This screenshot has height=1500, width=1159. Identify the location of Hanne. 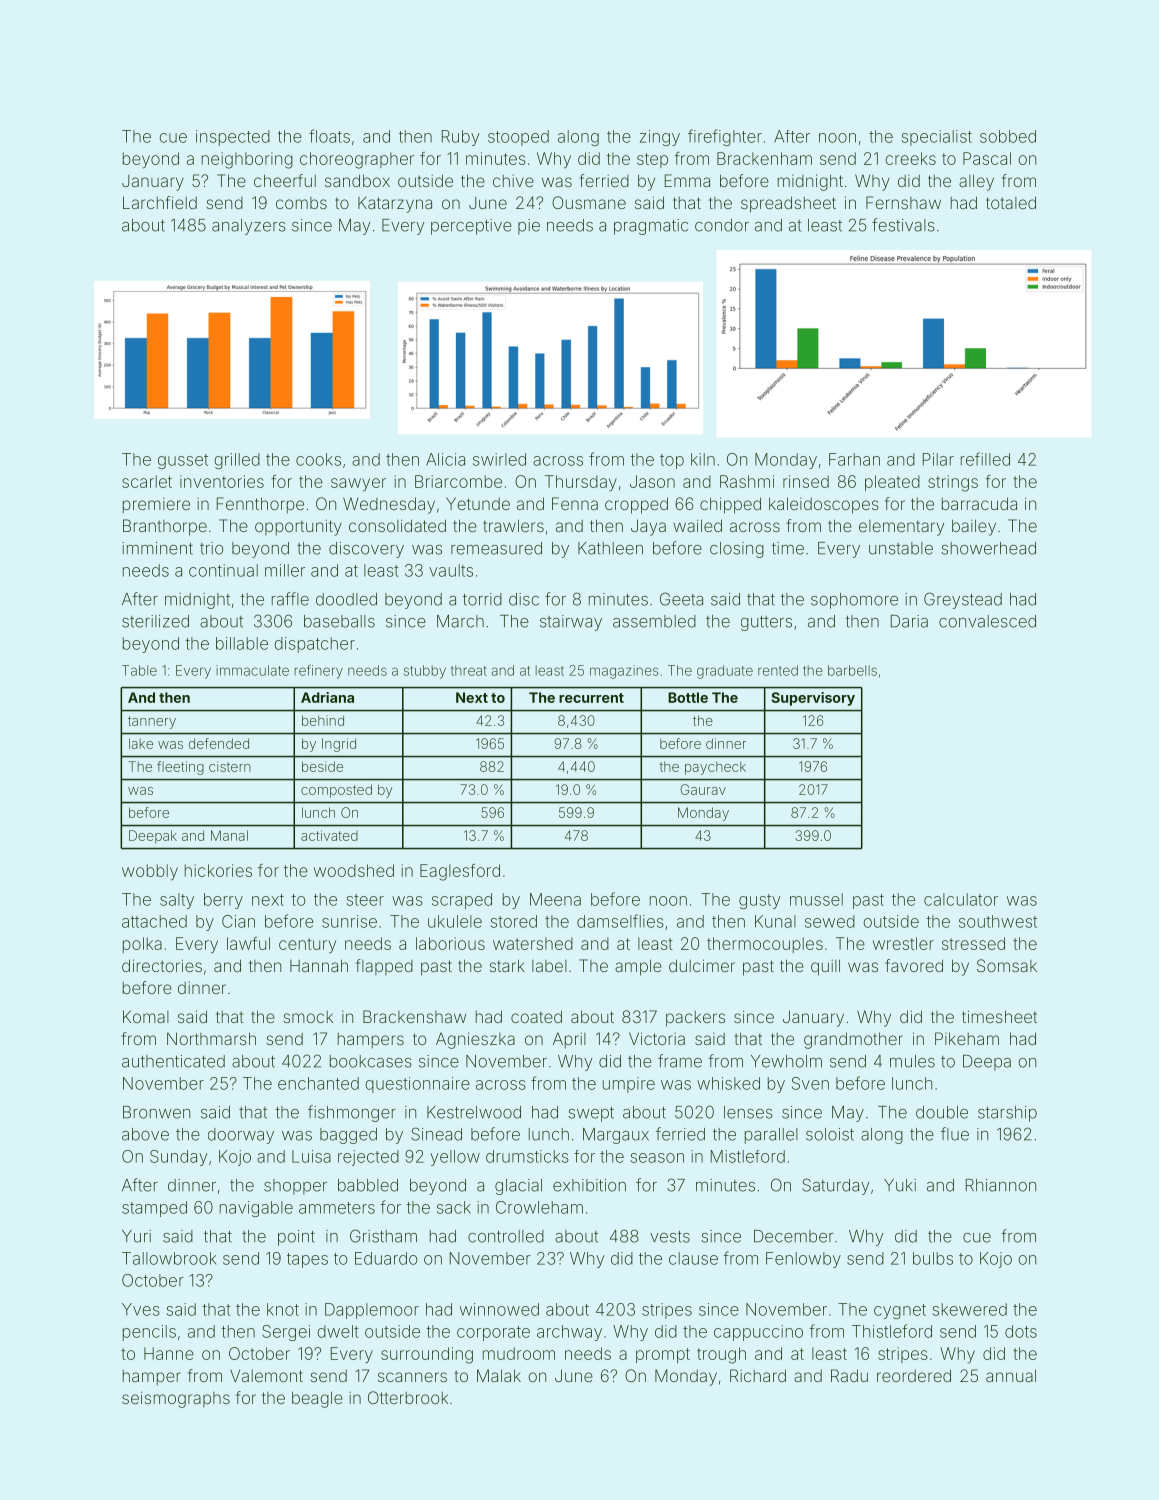
(169, 1353).
